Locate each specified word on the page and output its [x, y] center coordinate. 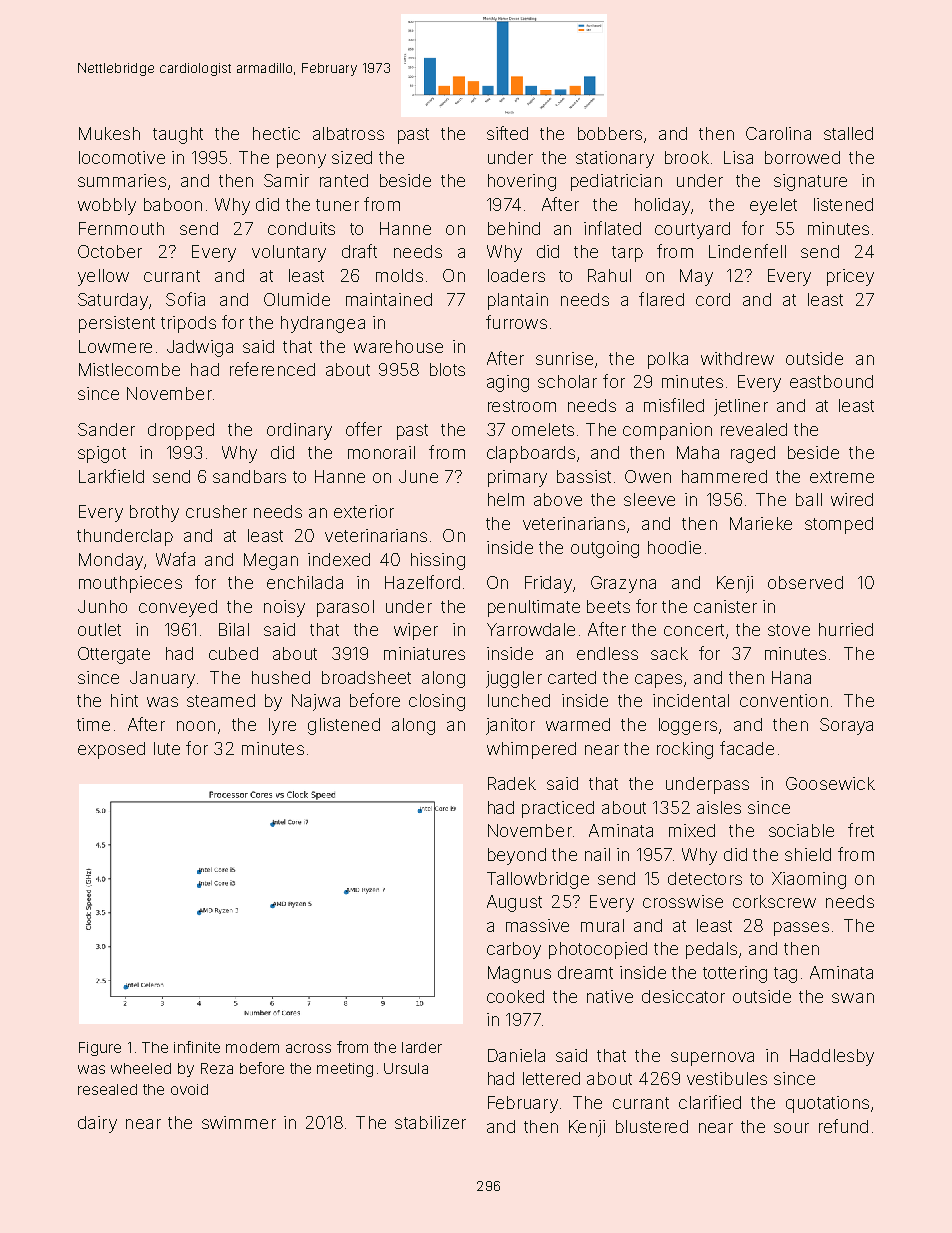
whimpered [531, 750]
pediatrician [616, 182]
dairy [97, 1124]
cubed [233, 653]
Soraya [846, 726]
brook [687, 157]
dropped [181, 431]
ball [809, 499]
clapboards [531, 454]
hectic [276, 133]
